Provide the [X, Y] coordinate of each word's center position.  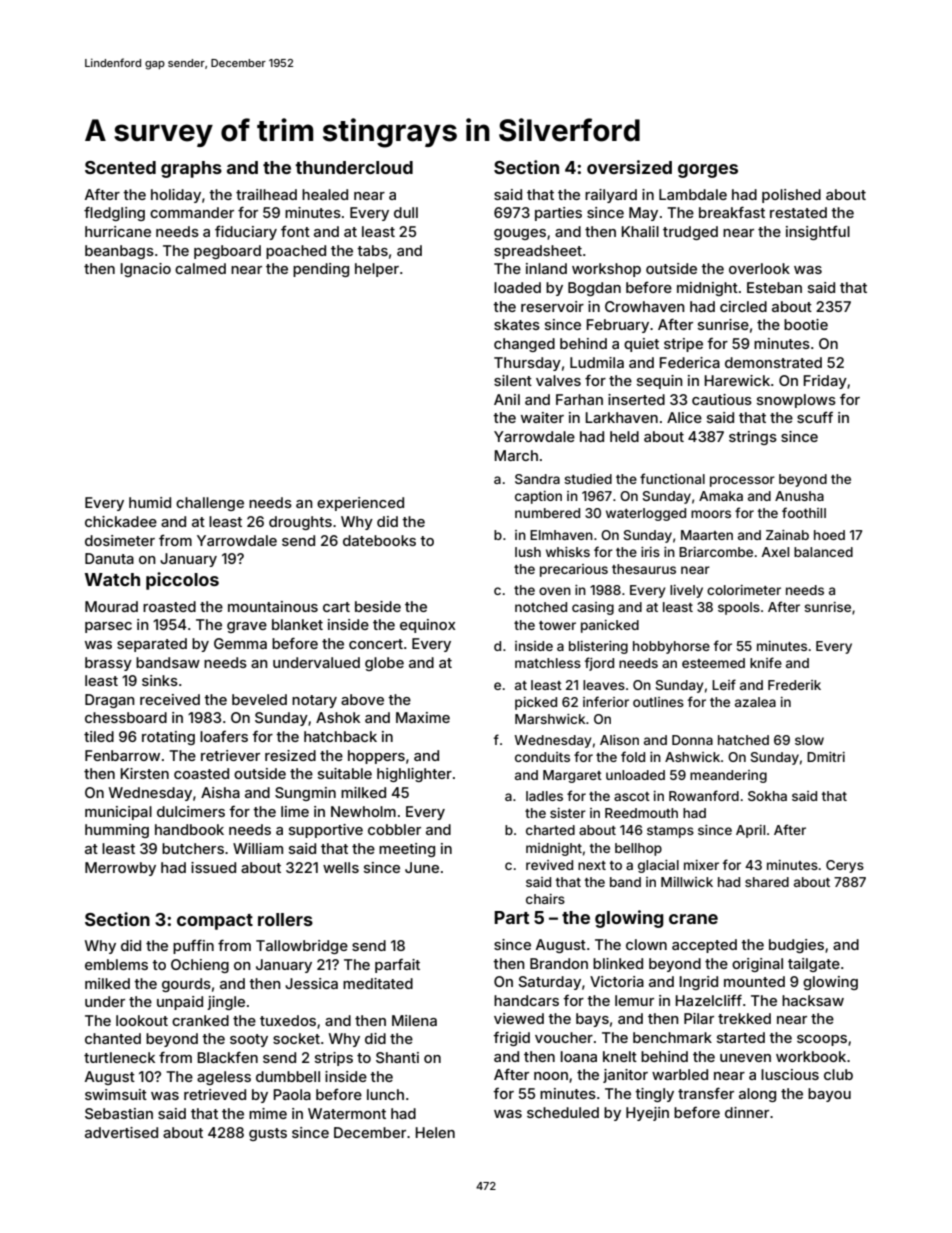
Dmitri [826, 757]
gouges [520, 234]
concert [376, 644]
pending [321, 270]
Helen [435, 1132]
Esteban [774, 287]
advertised [121, 1132]
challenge [210, 504]
